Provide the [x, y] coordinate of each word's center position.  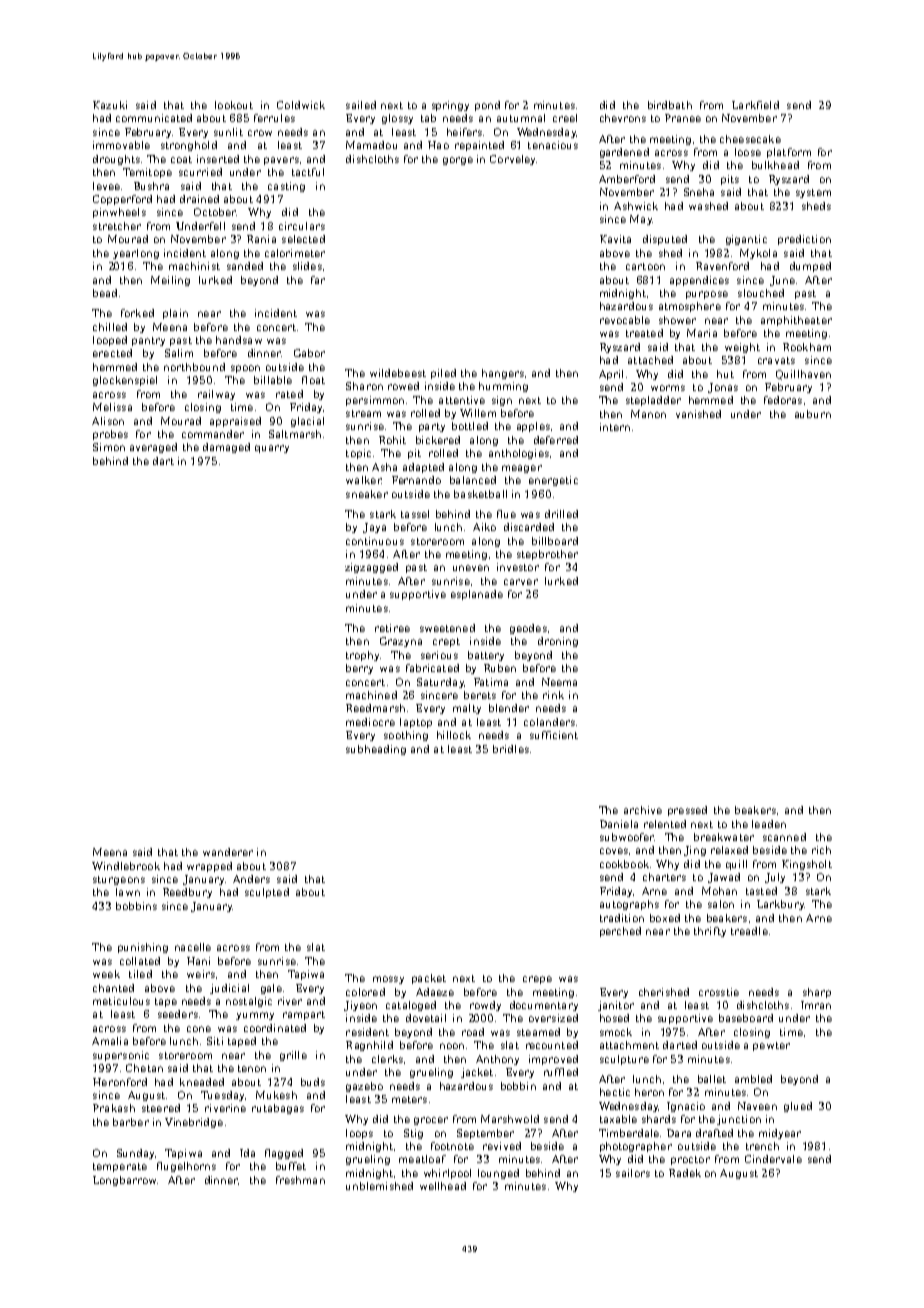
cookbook [624, 864]
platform [789, 153]
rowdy [485, 1006]
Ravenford [722, 266]
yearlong [136, 254]
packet [429, 979]
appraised [235, 422]
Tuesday [222, 1096]
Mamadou [371, 145]
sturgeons [119, 880]
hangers [503, 374]
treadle [749, 931]
